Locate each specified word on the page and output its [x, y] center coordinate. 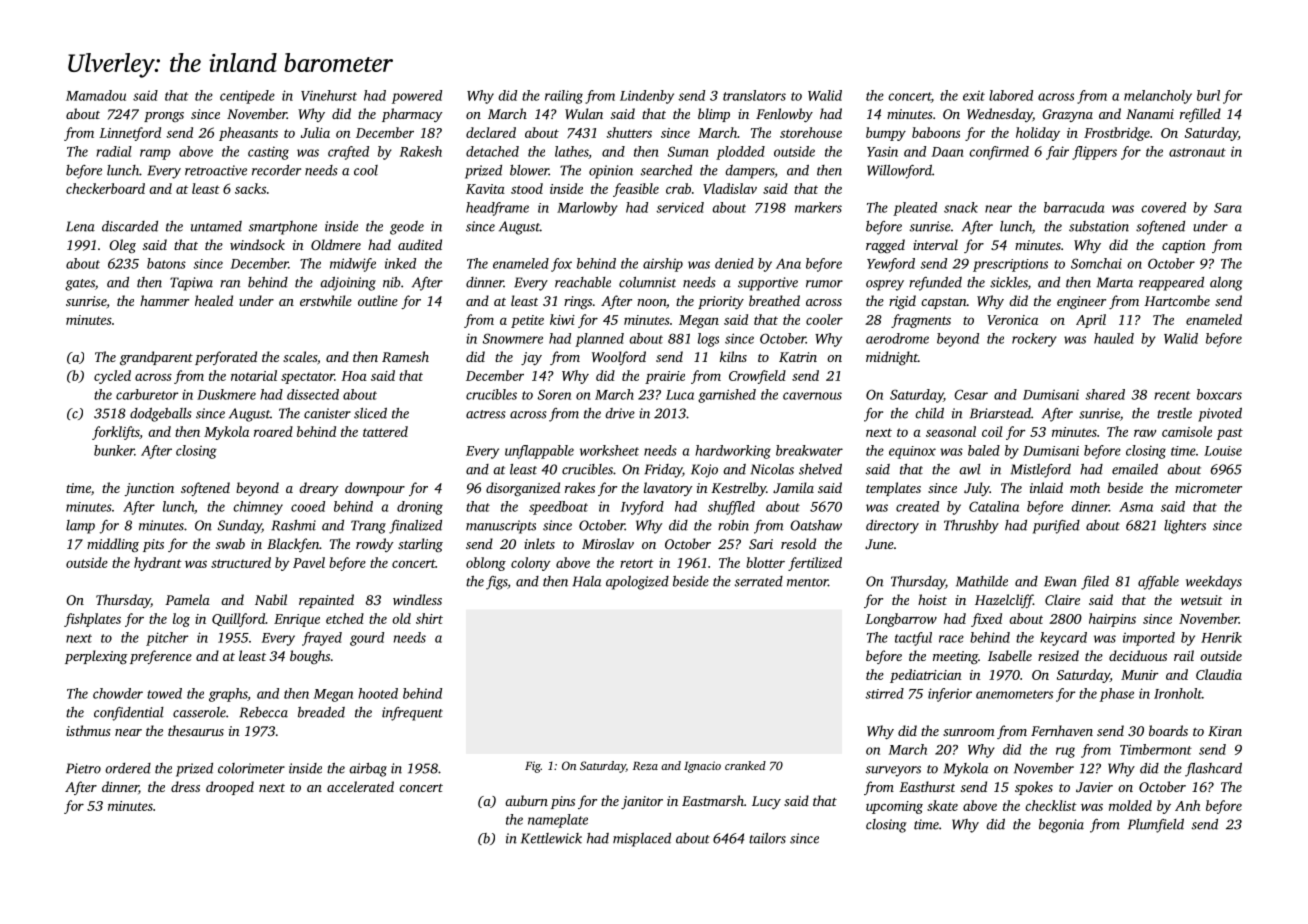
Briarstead [1000, 413]
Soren [554, 394]
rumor [824, 284]
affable [1158, 583]
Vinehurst [329, 95]
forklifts [116, 433]
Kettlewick [551, 838]
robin [733, 525]
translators [754, 95]
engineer [1081, 302]
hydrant [158, 564]
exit [974, 96]
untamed [216, 226]
